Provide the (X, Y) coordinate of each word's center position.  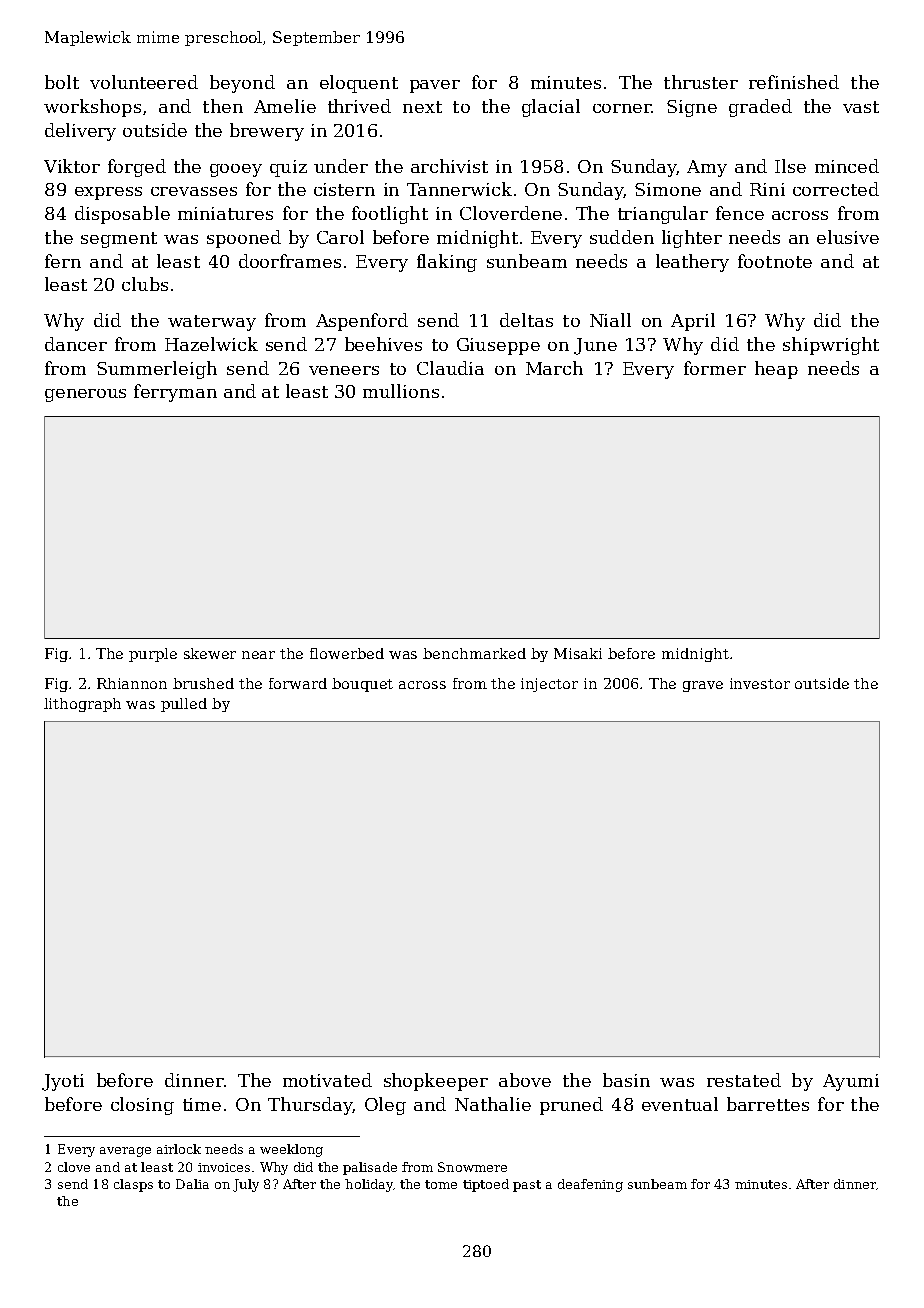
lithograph (82, 705)
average (125, 1152)
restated (744, 1080)
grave (703, 686)
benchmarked (474, 653)
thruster (701, 82)
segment (119, 240)
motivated (327, 1080)
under (341, 166)
